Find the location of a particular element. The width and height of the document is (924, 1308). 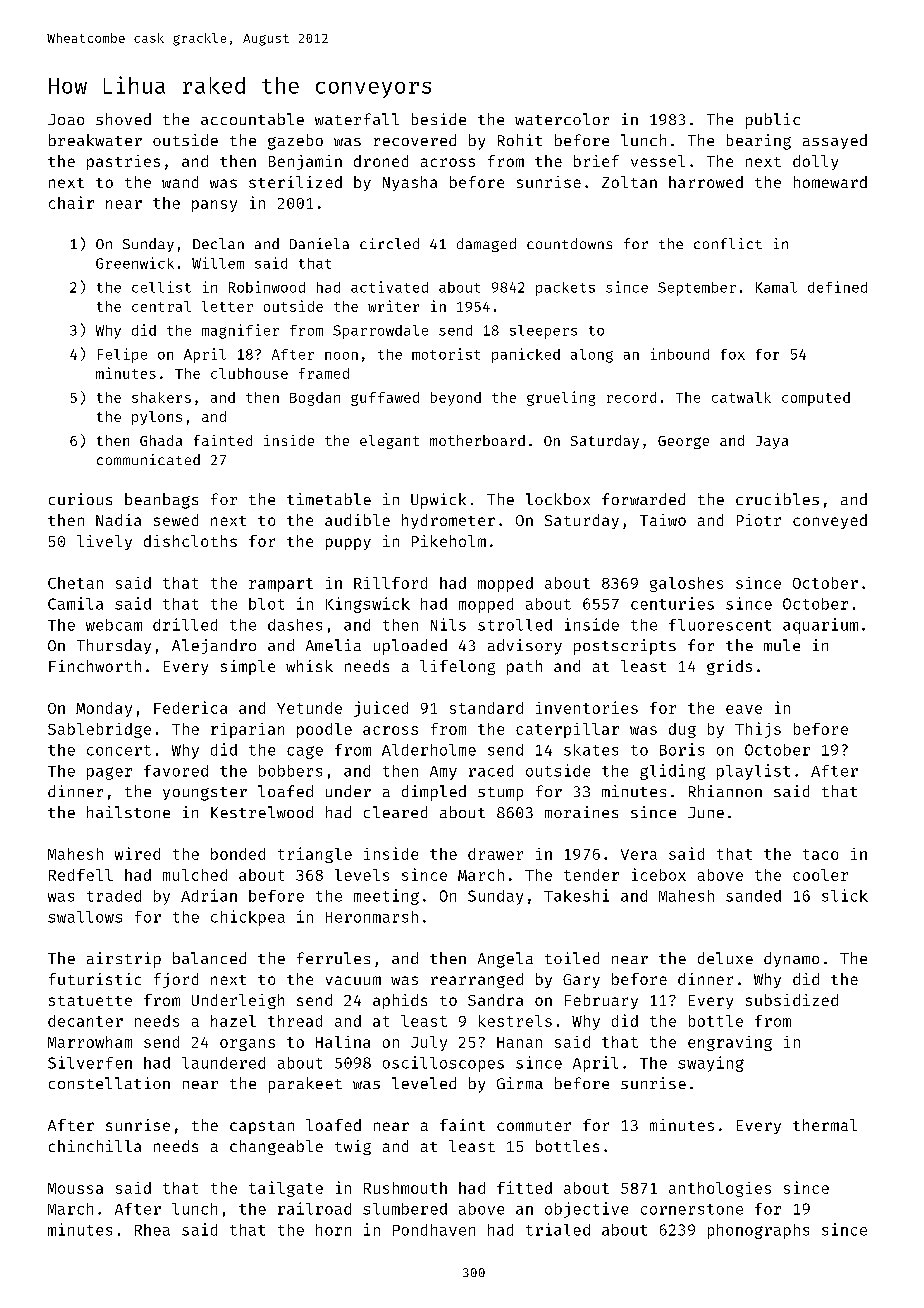

trialed is located at coordinates (558, 1229).
